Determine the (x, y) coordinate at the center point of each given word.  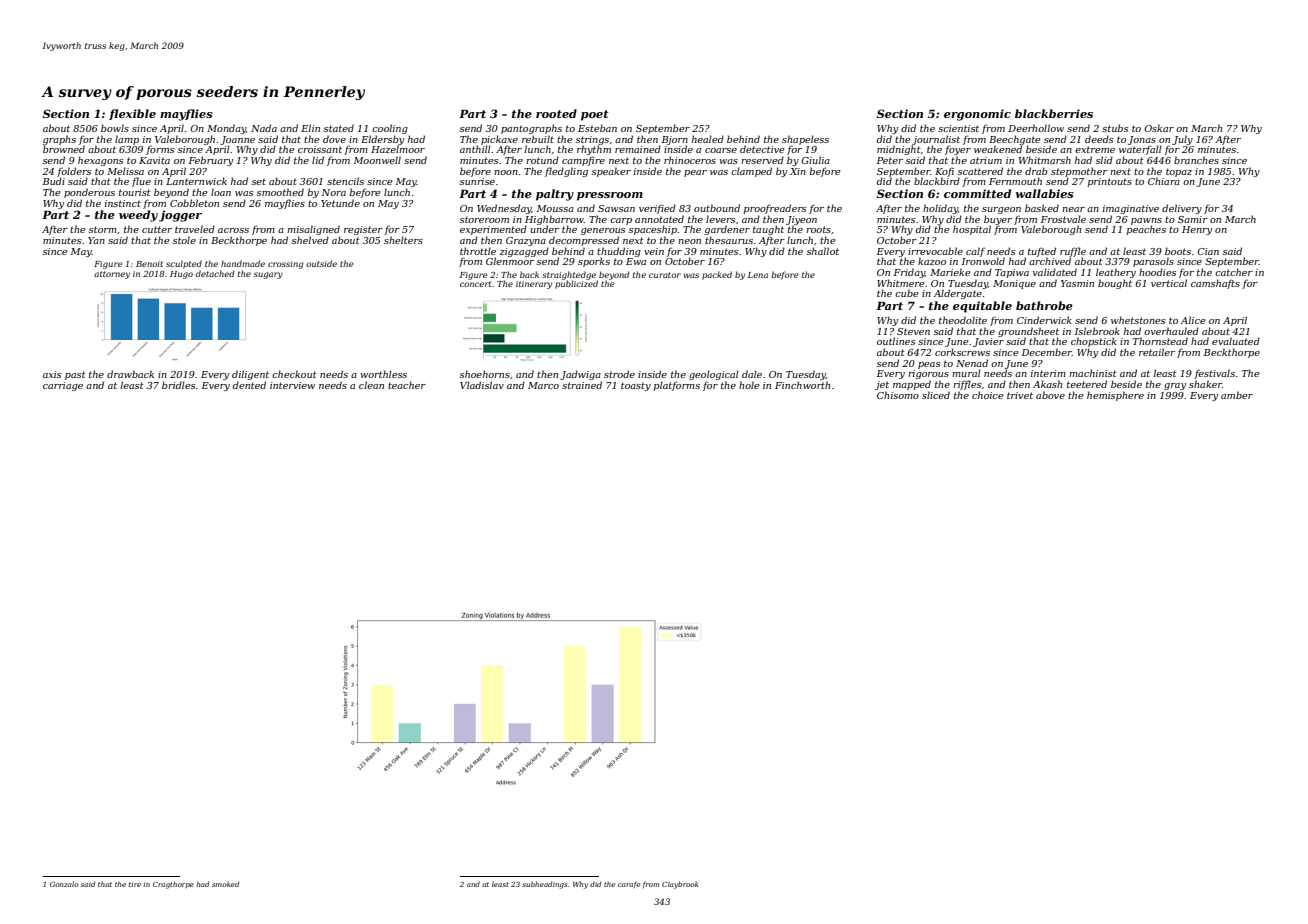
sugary (268, 275)
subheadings (544, 885)
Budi (54, 181)
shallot (823, 251)
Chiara (1164, 181)
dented (249, 385)
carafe (629, 885)
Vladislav (482, 385)
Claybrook (680, 885)
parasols (1153, 262)
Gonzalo (64, 884)
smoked (225, 884)
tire (134, 884)
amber (1237, 395)
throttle (478, 251)
